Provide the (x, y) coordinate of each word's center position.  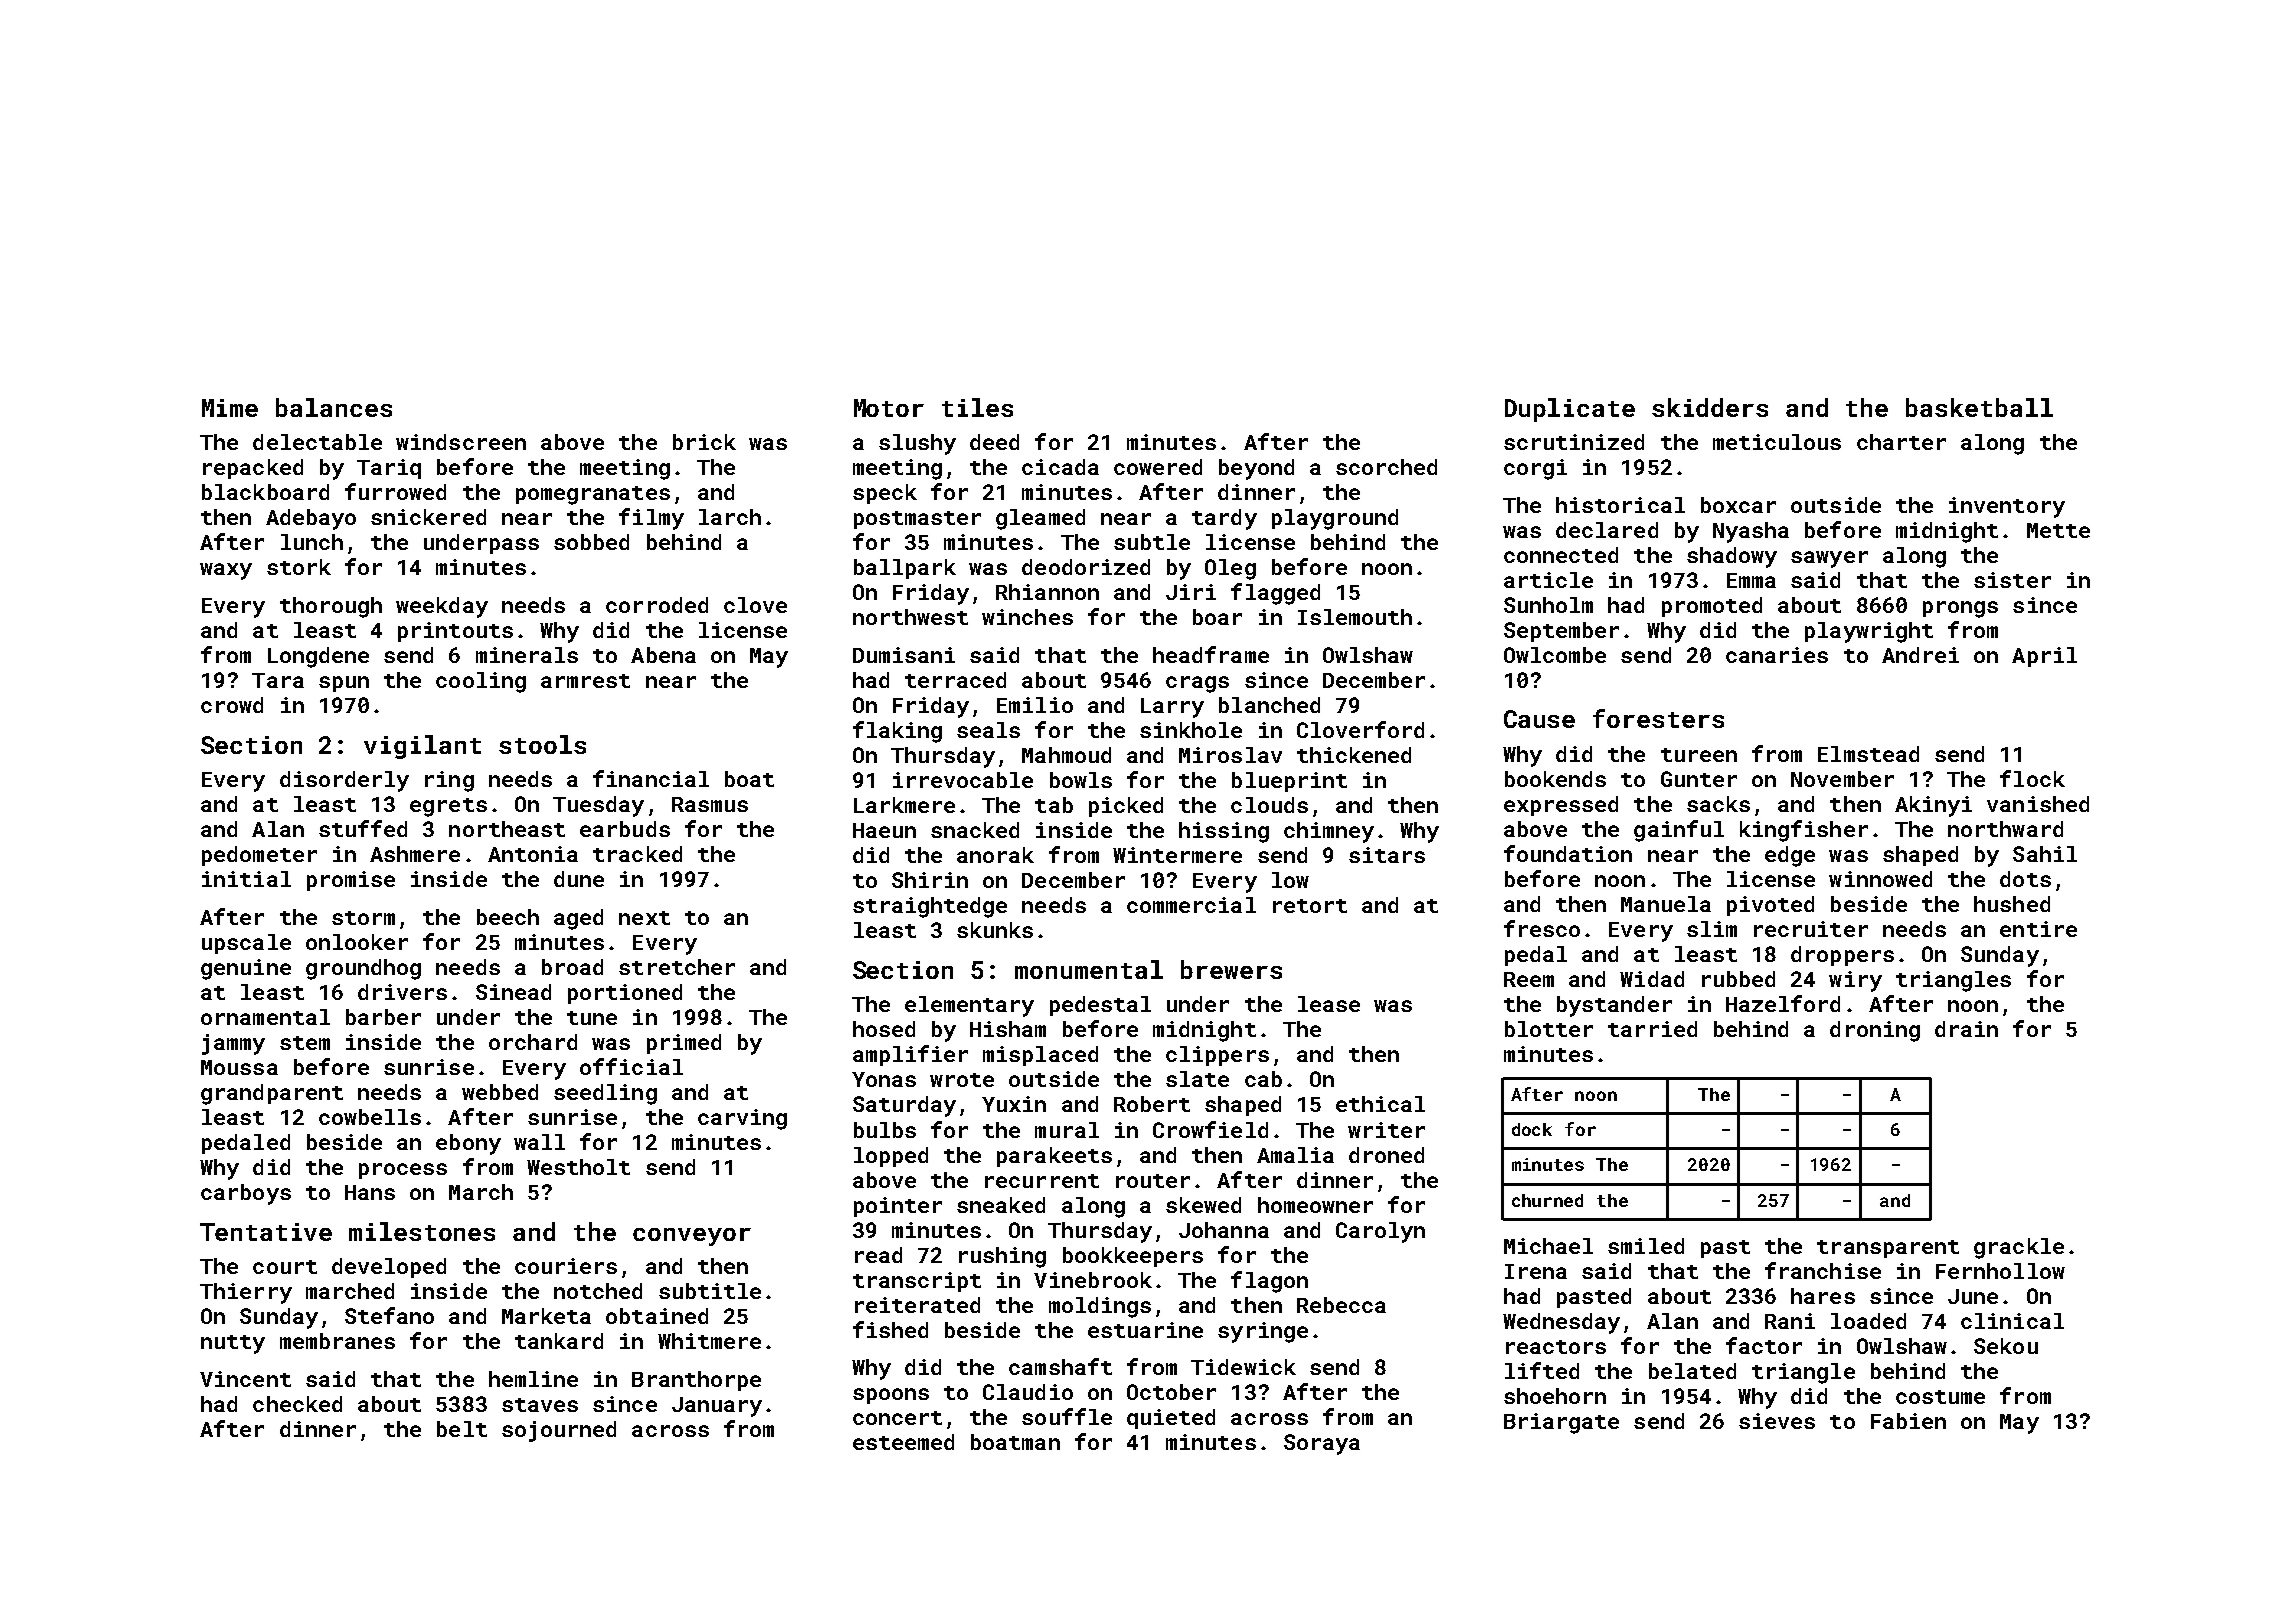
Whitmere (709, 1341)
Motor (889, 408)
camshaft (1060, 1366)
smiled (1646, 1246)
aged (578, 919)
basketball (1979, 407)
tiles (977, 407)
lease (1329, 1004)
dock (1532, 1129)
